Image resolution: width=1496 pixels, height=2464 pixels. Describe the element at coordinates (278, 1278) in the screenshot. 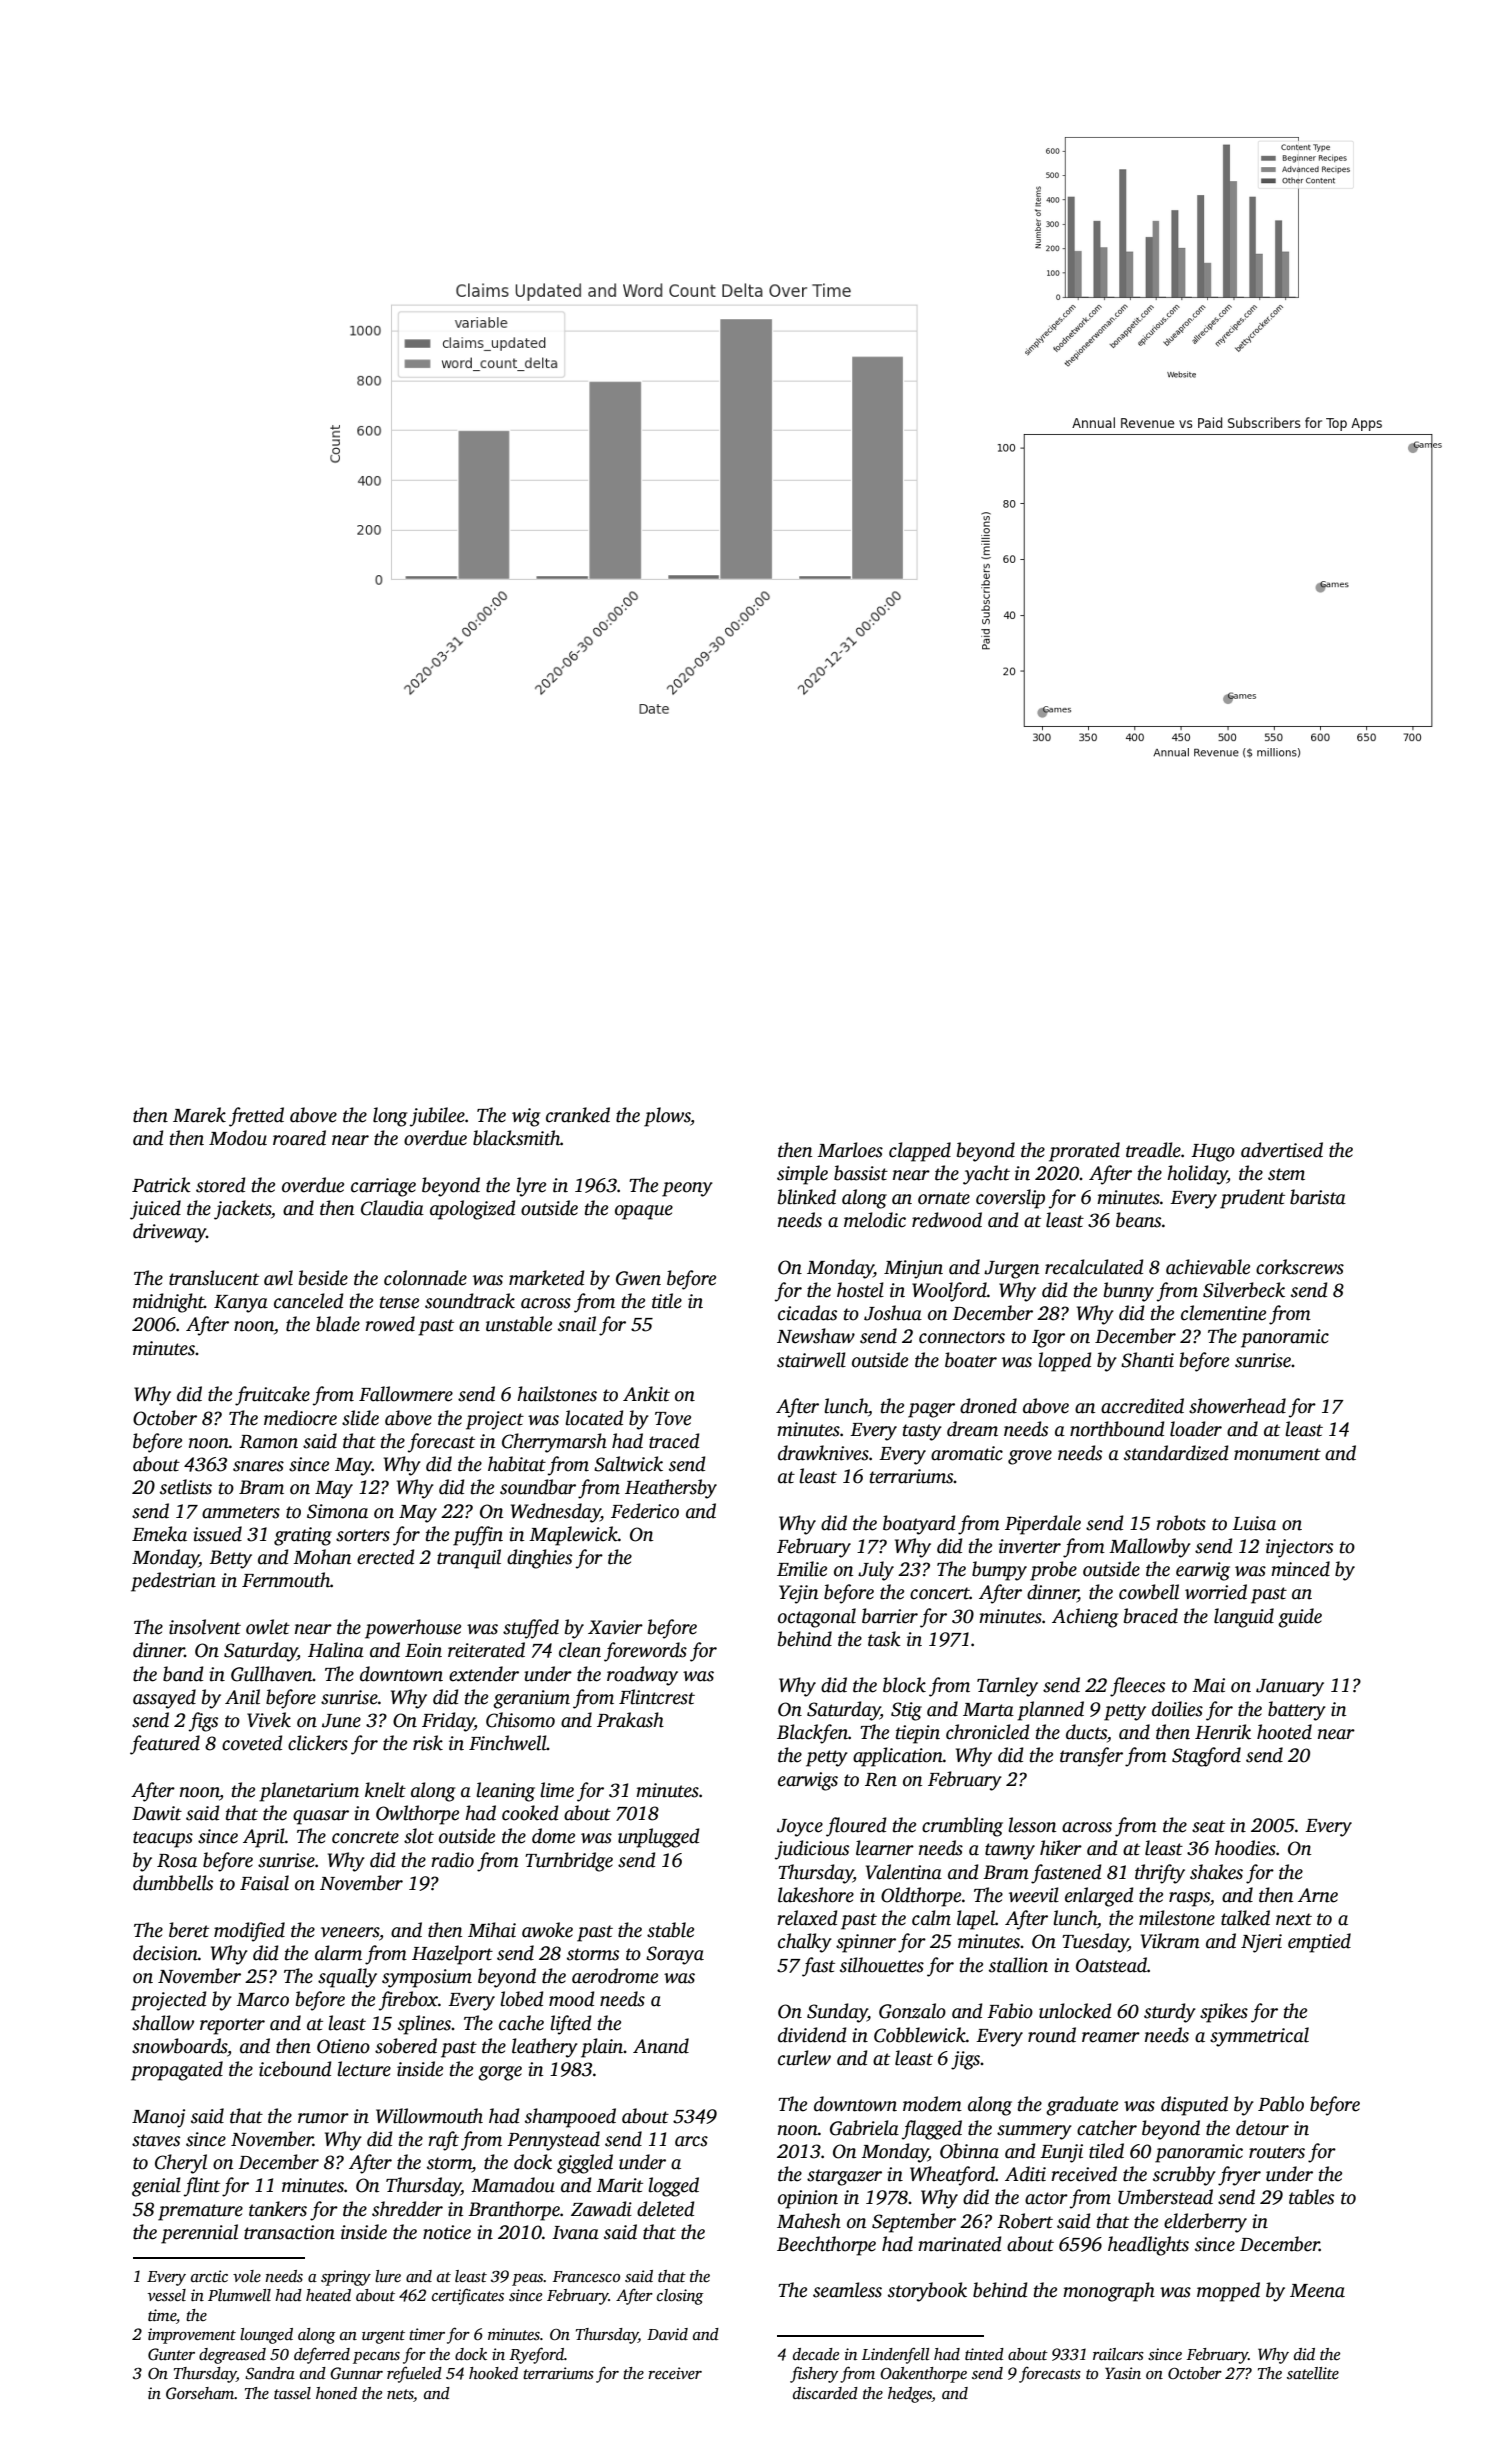

I see `awl` at that location.
